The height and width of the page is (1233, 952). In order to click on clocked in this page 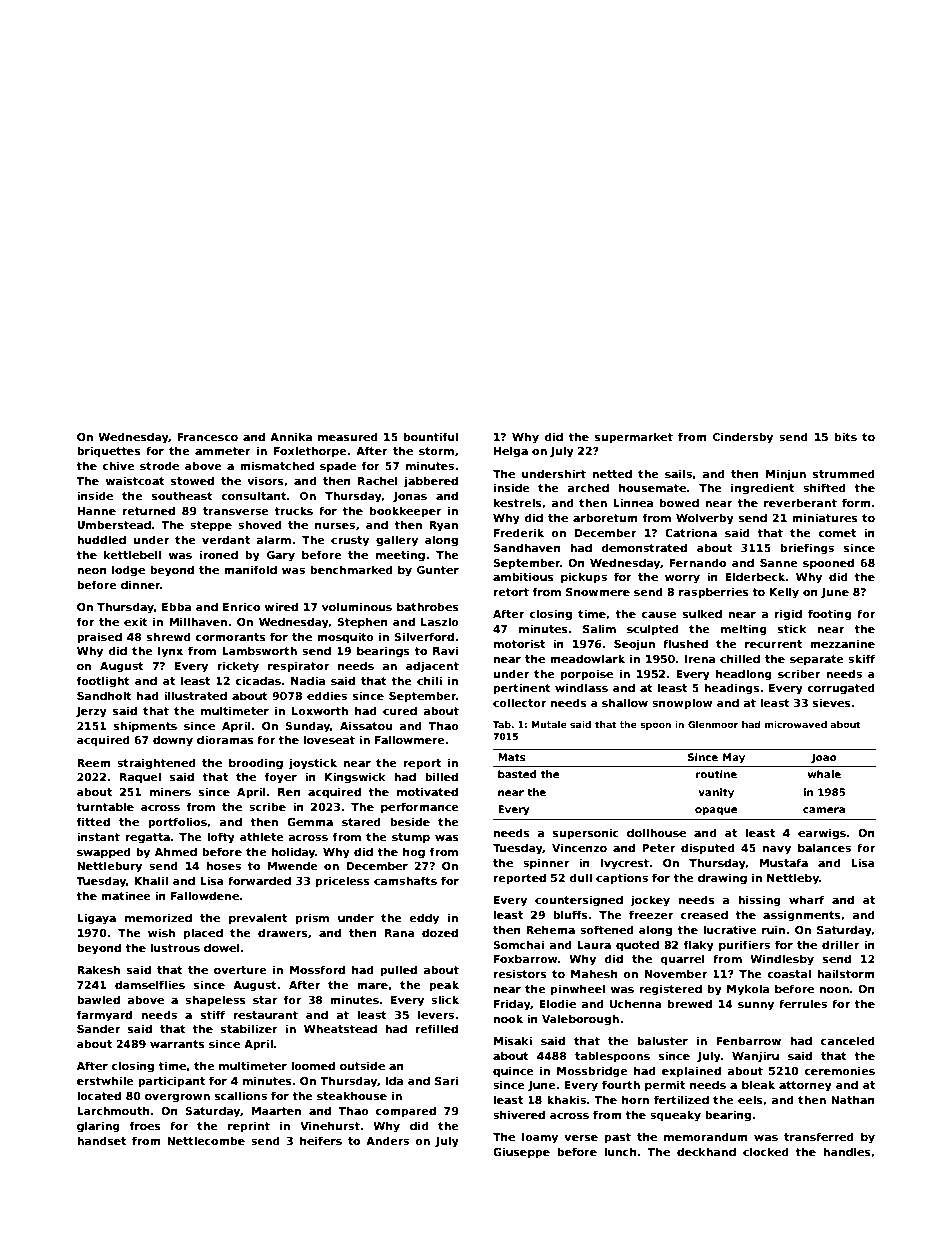, I will do `click(766, 1151)`.
